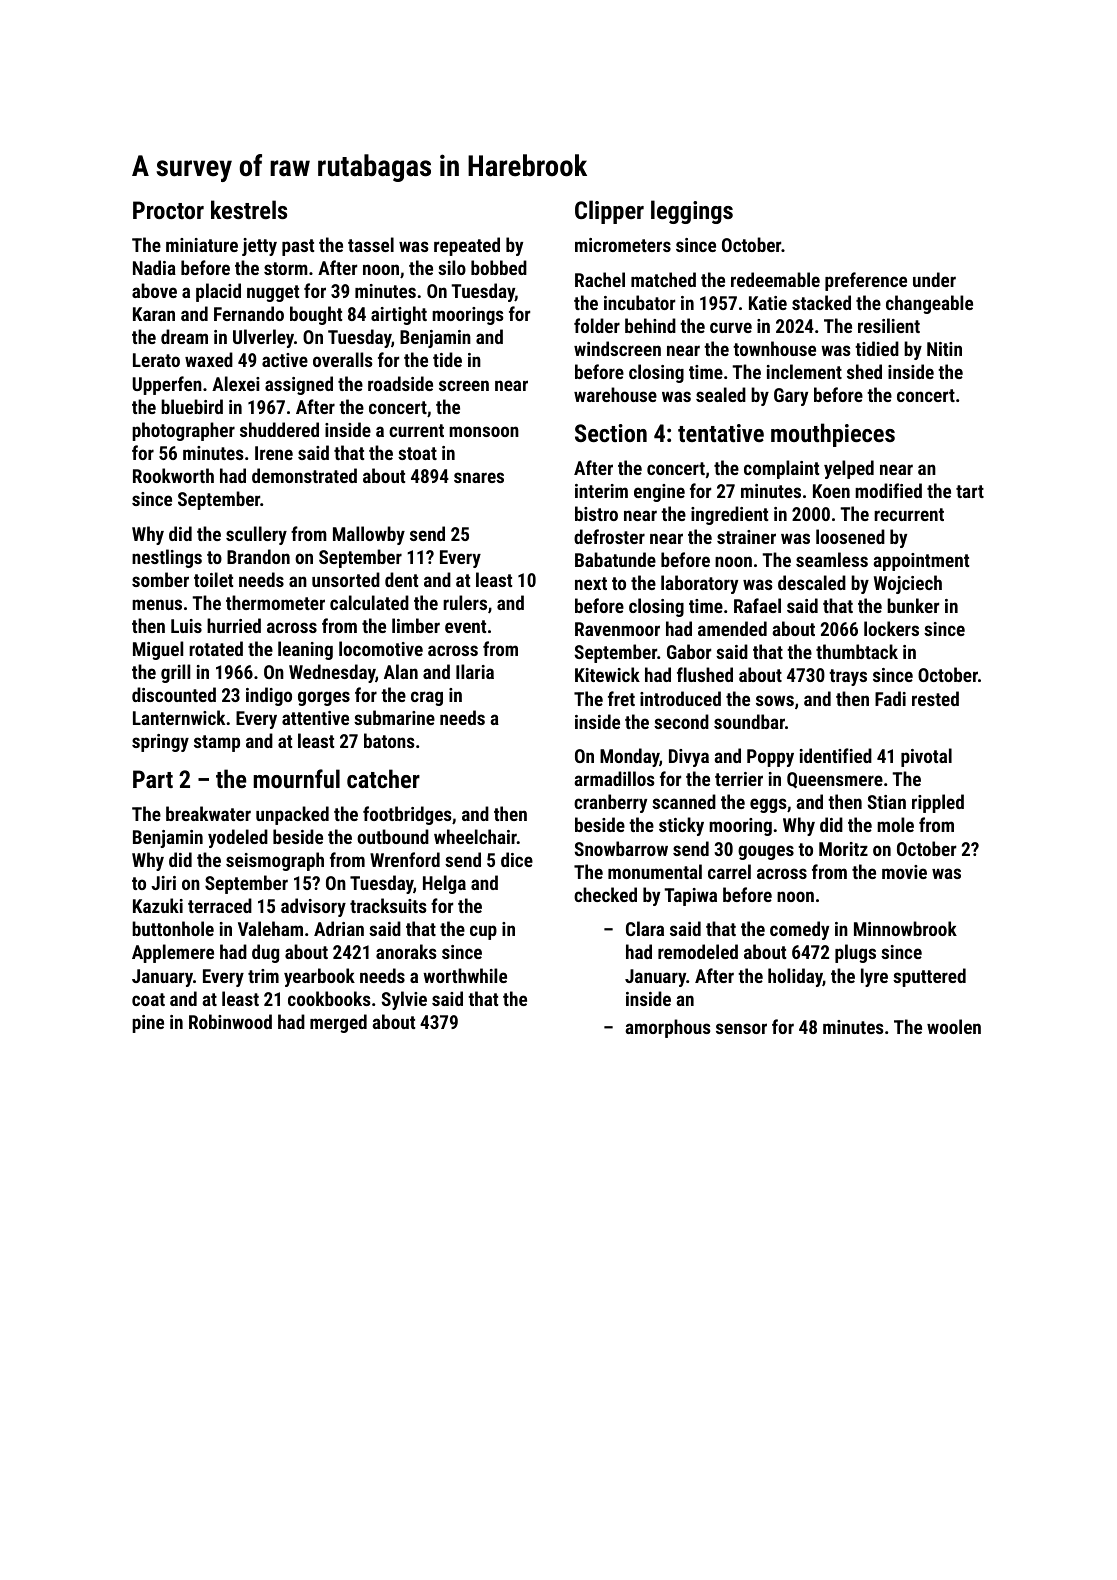 This document has height=1580, width=1117. Describe the element at coordinates (768, 805) in the document. I see `eggs` at that location.
